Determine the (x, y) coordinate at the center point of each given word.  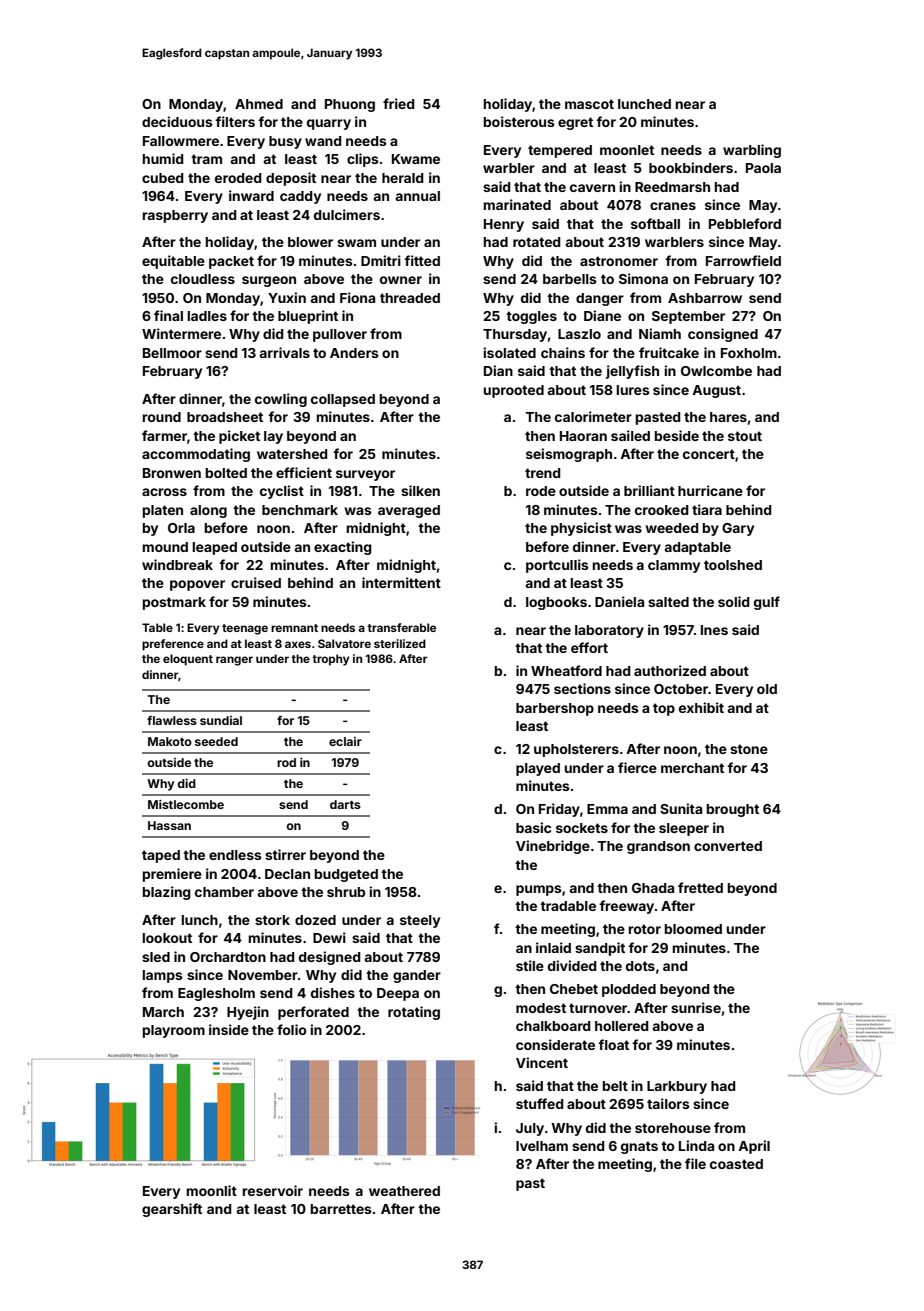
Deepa (398, 994)
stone (749, 749)
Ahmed (259, 104)
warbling (752, 151)
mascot (589, 104)
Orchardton (228, 957)
